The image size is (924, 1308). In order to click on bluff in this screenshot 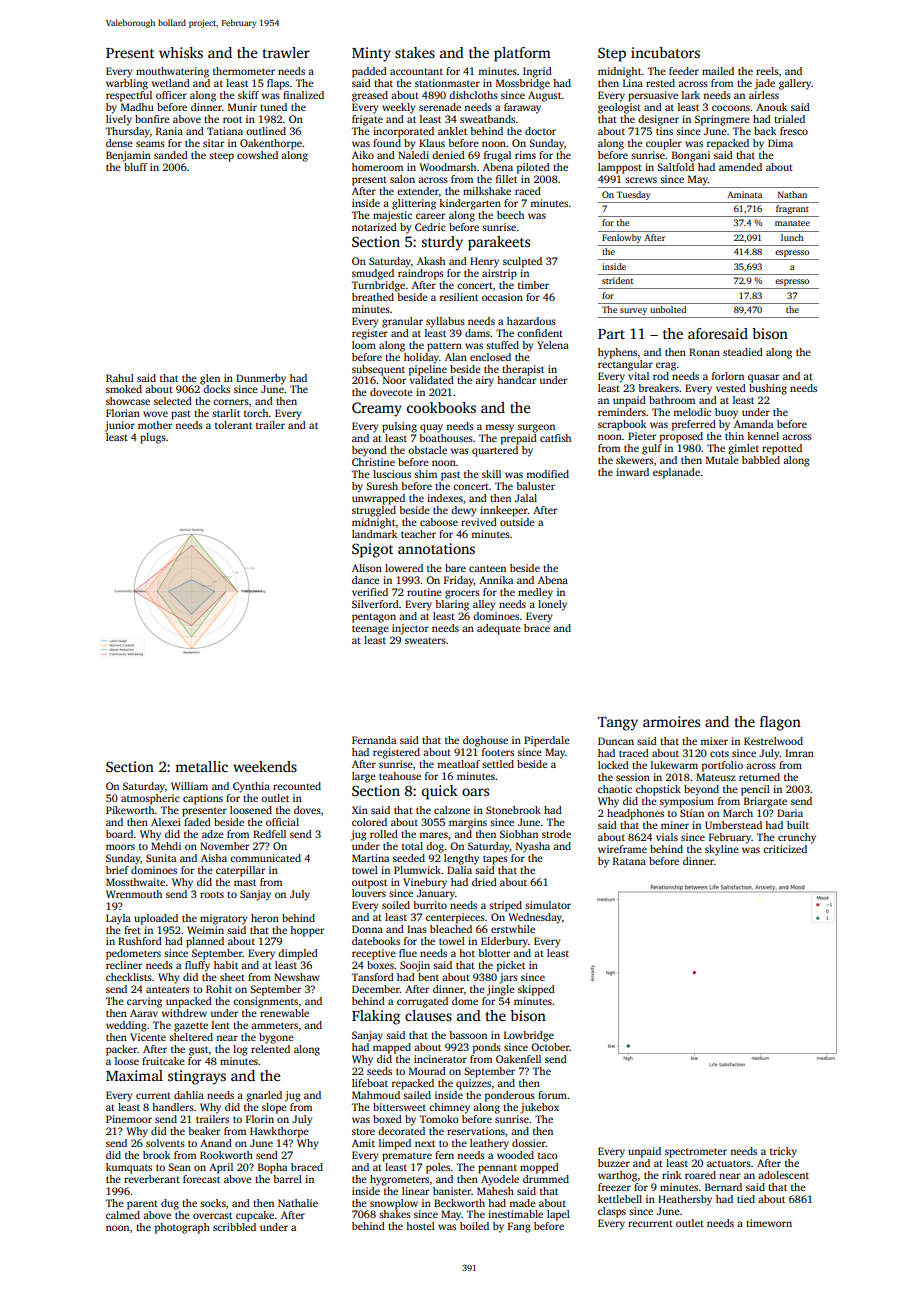, I will do `click(135, 167)`.
